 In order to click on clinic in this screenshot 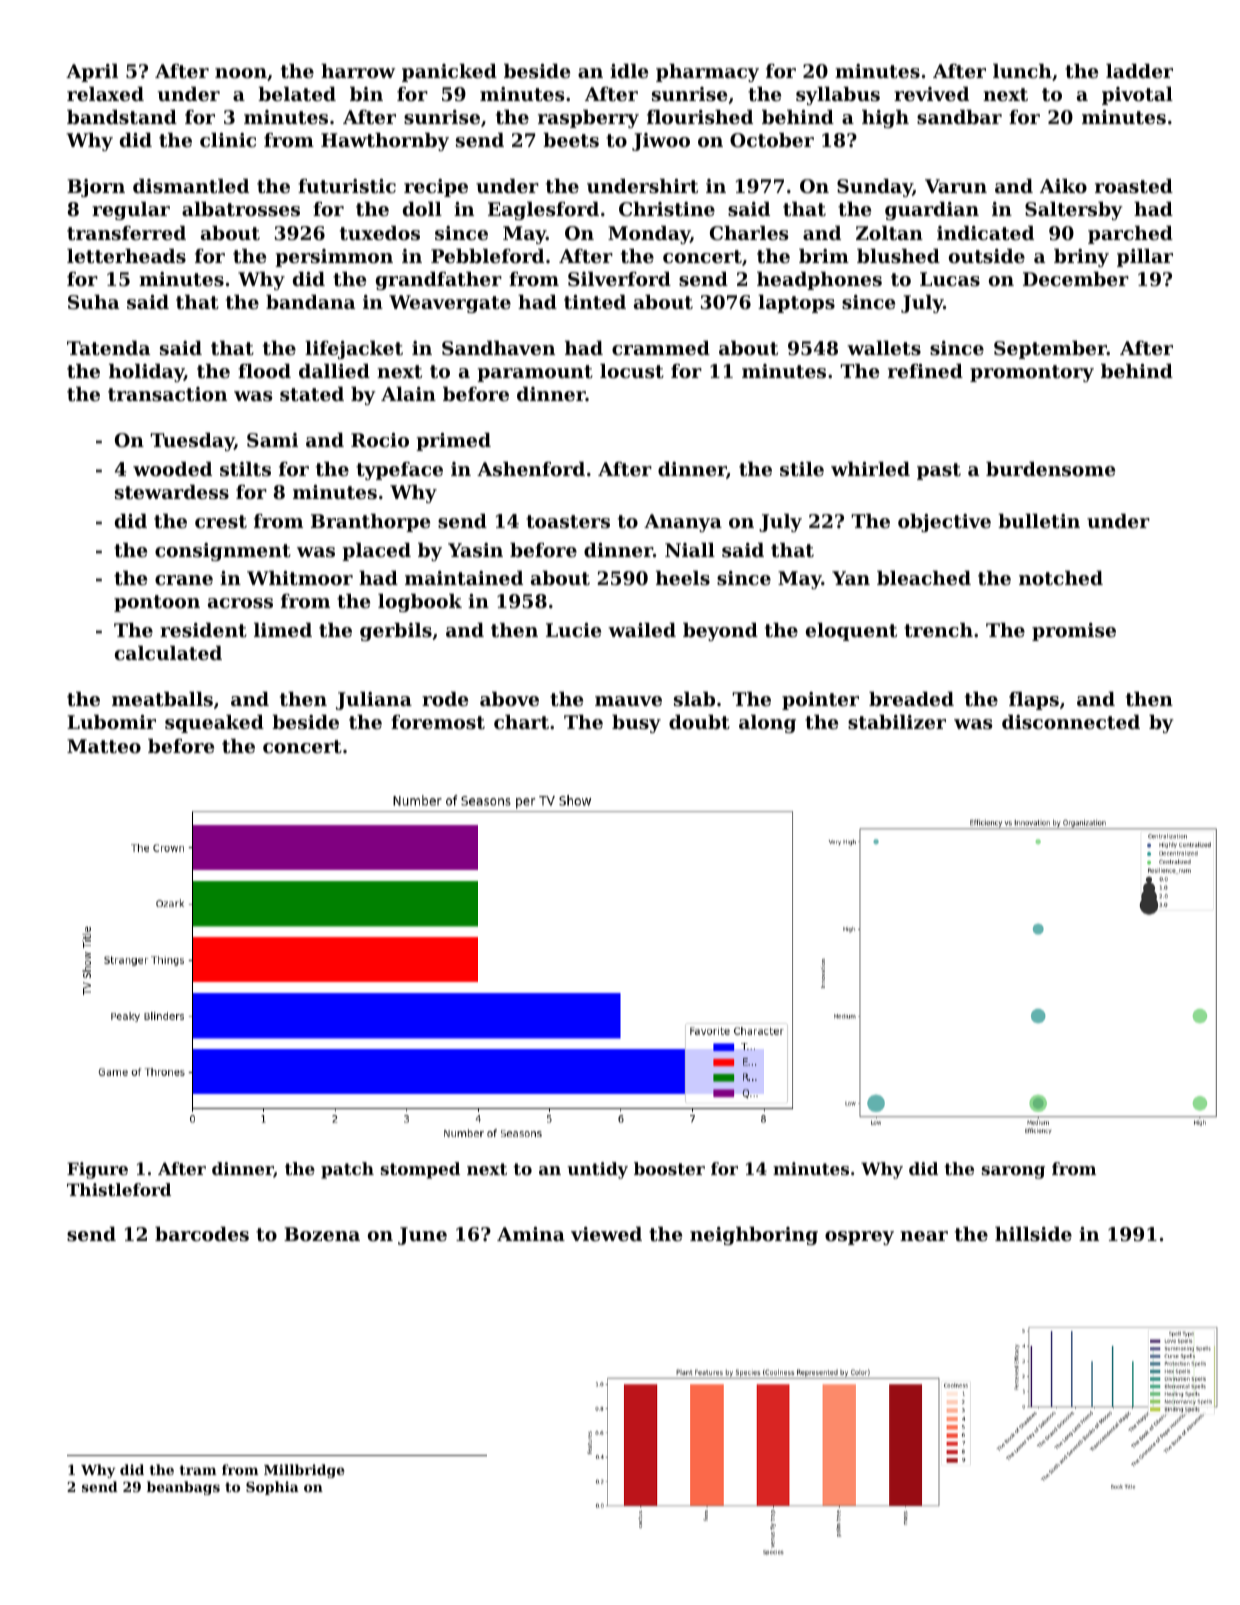, I will do `click(228, 139)`.
